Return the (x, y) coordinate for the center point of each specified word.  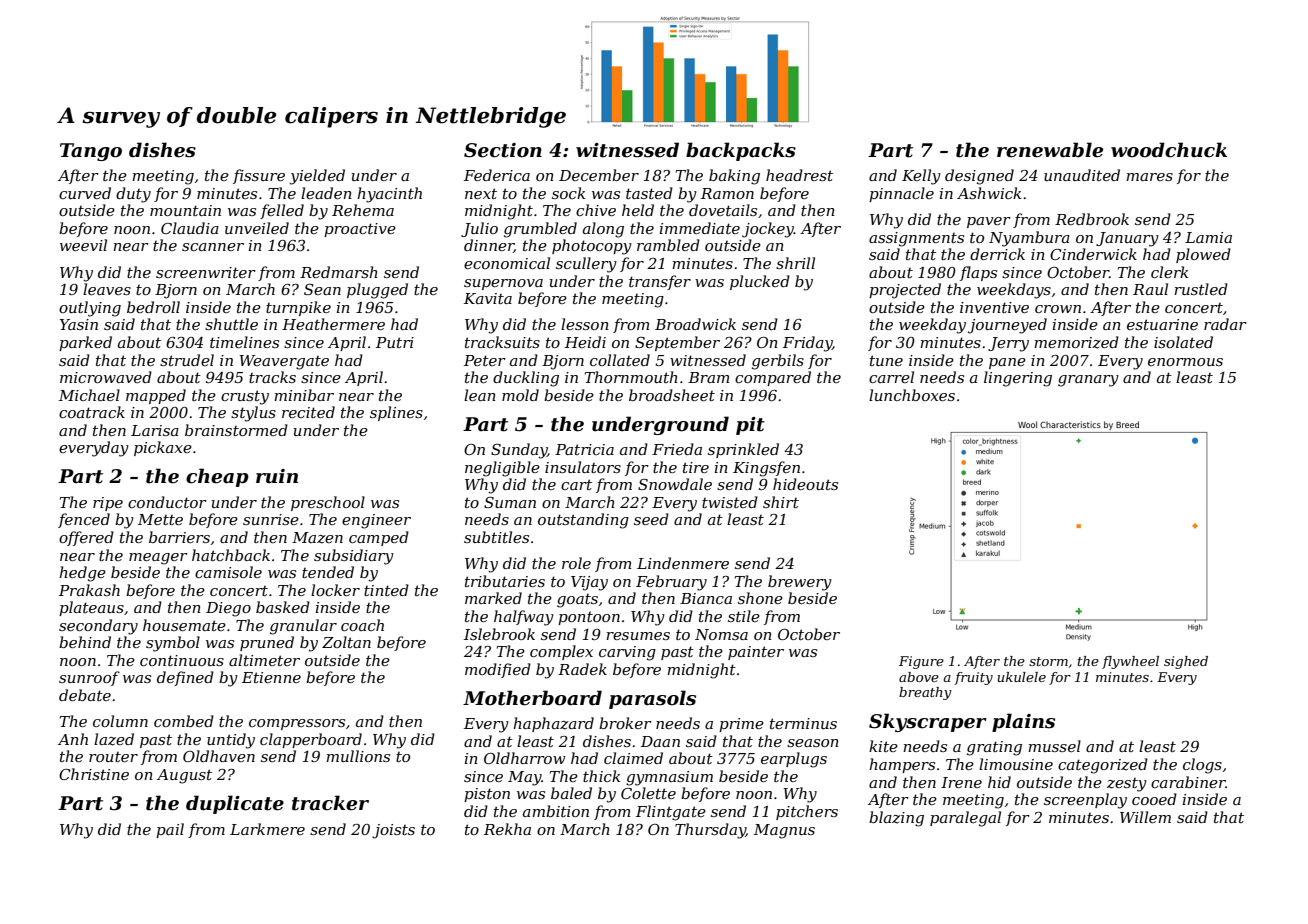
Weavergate (284, 362)
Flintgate (671, 813)
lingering (1018, 379)
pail (170, 830)
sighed (1186, 662)
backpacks (741, 151)
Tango (91, 152)
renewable (1050, 150)
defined (185, 678)
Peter (485, 360)
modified (498, 670)
